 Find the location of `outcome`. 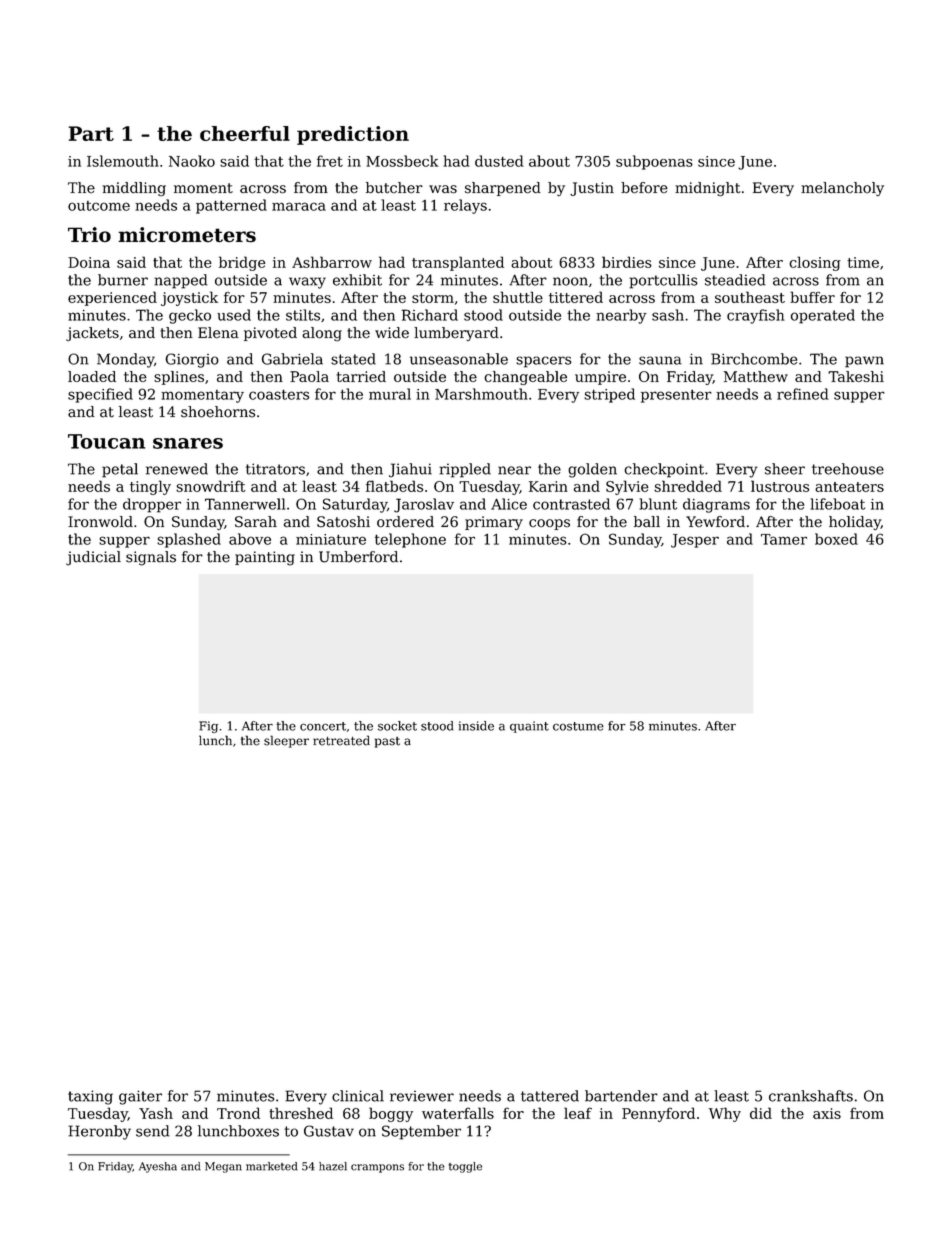

outcome is located at coordinates (99, 206).
